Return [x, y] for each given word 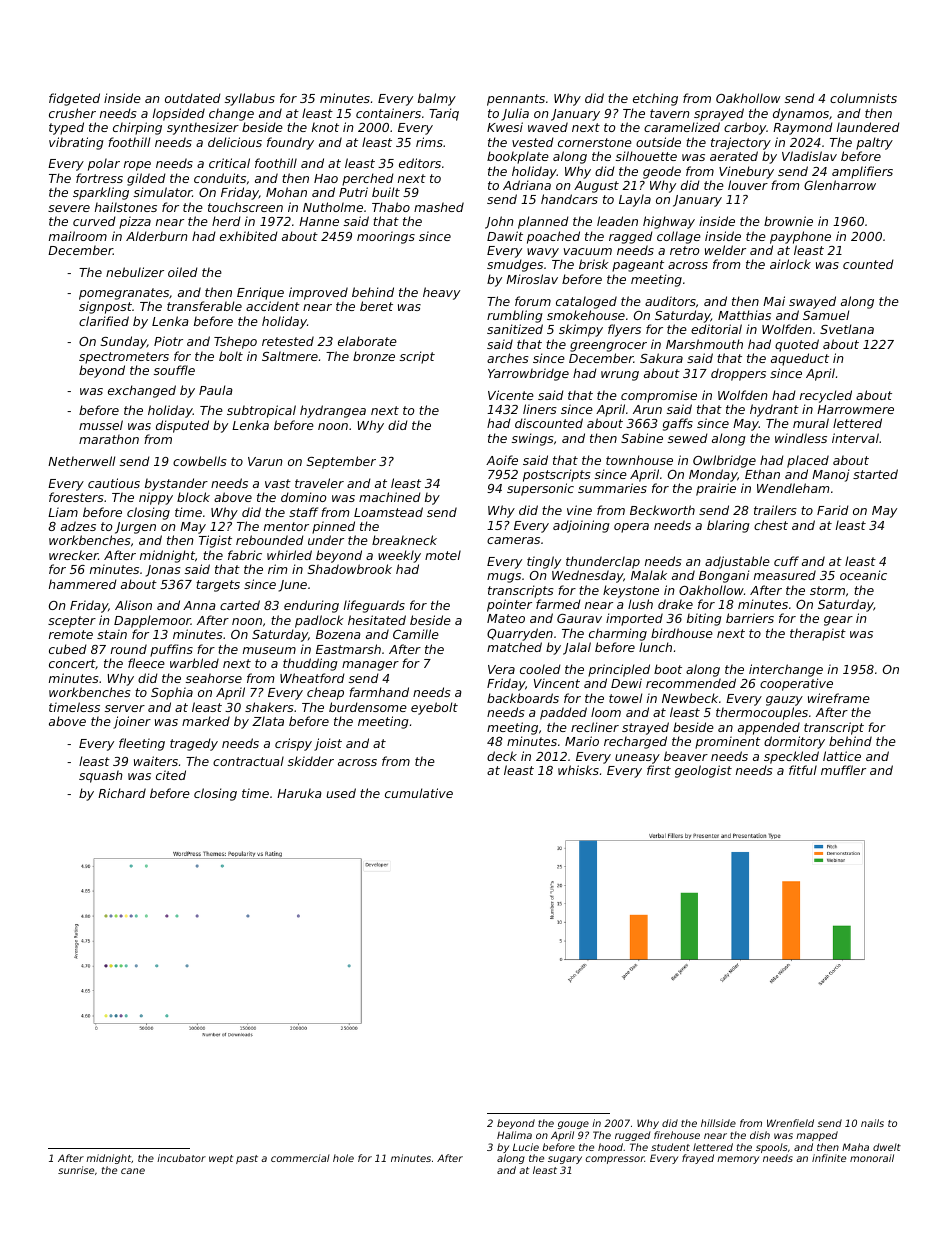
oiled [183, 272]
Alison [133, 605]
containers [388, 113]
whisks [578, 770]
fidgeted [74, 99]
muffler [843, 770]
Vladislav [809, 156]
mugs [504, 578]
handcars [569, 199]
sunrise [76, 1170]
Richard [122, 793]
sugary [565, 1160]
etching [655, 99]
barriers [750, 618]
